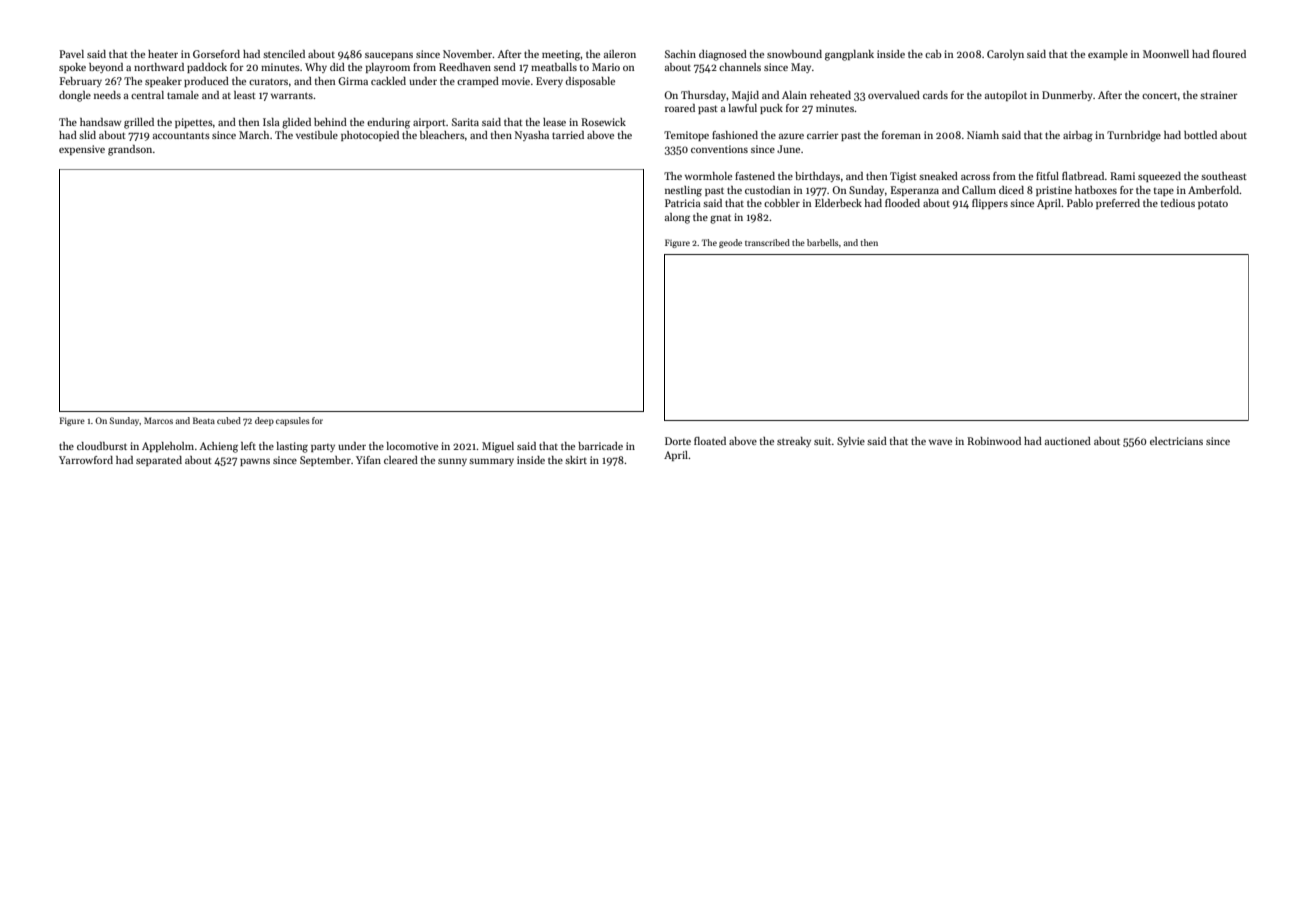 The height and width of the image is (924, 1308). I want to click on cab, so click(933, 54).
